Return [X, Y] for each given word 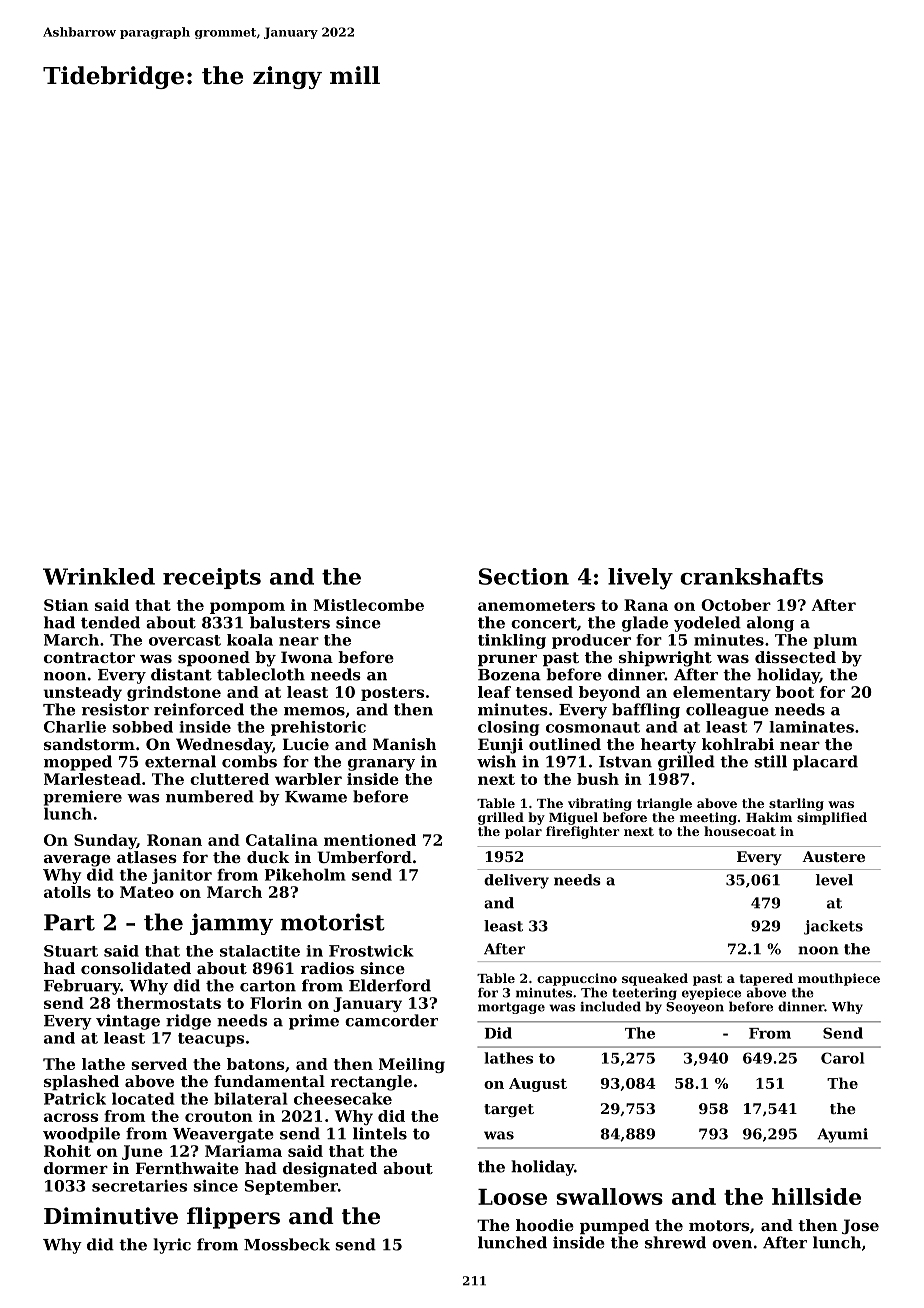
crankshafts [751, 576]
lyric [172, 1246]
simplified [832, 818]
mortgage [511, 1008]
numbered [210, 796]
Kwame [316, 797]
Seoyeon [695, 1008]
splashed [81, 1082]
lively [640, 579]
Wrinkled [99, 576]
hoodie [545, 1225]
